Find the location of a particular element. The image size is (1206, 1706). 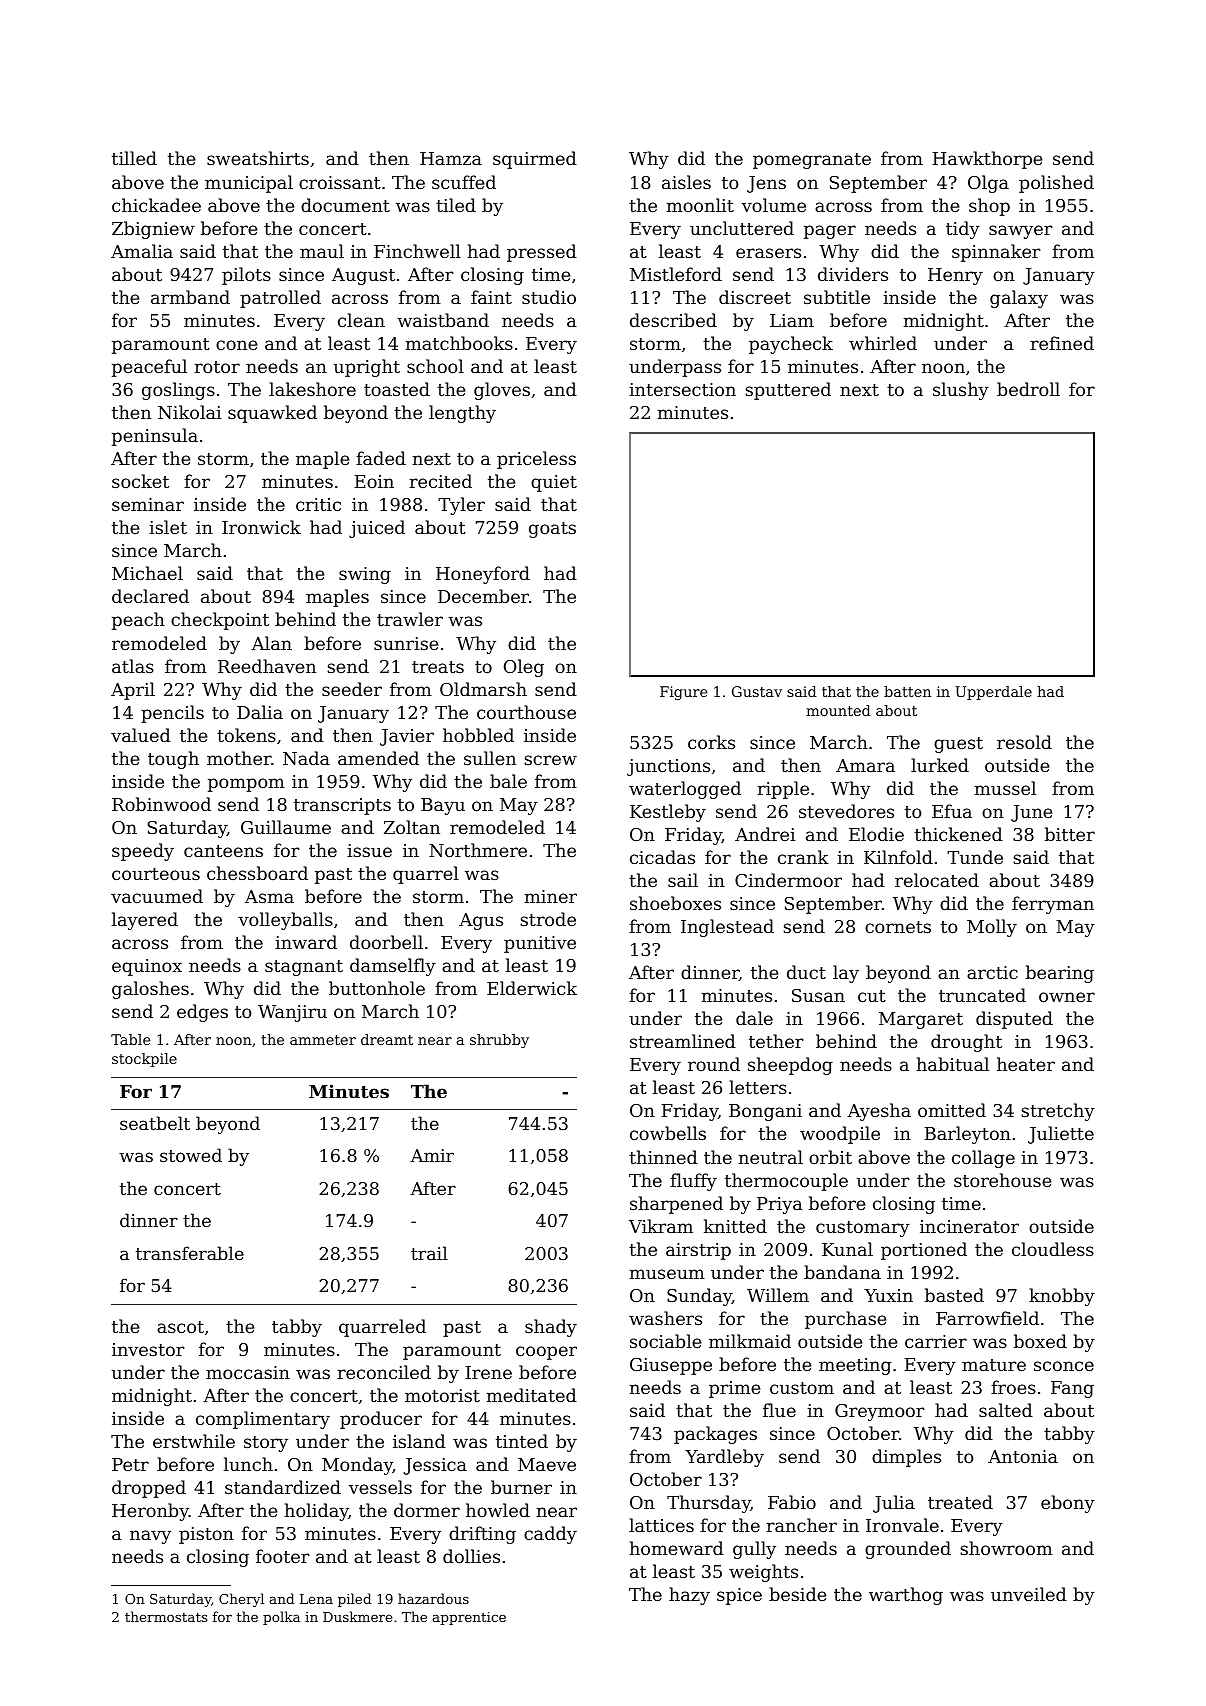

reconciled is located at coordinates (384, 1372).
